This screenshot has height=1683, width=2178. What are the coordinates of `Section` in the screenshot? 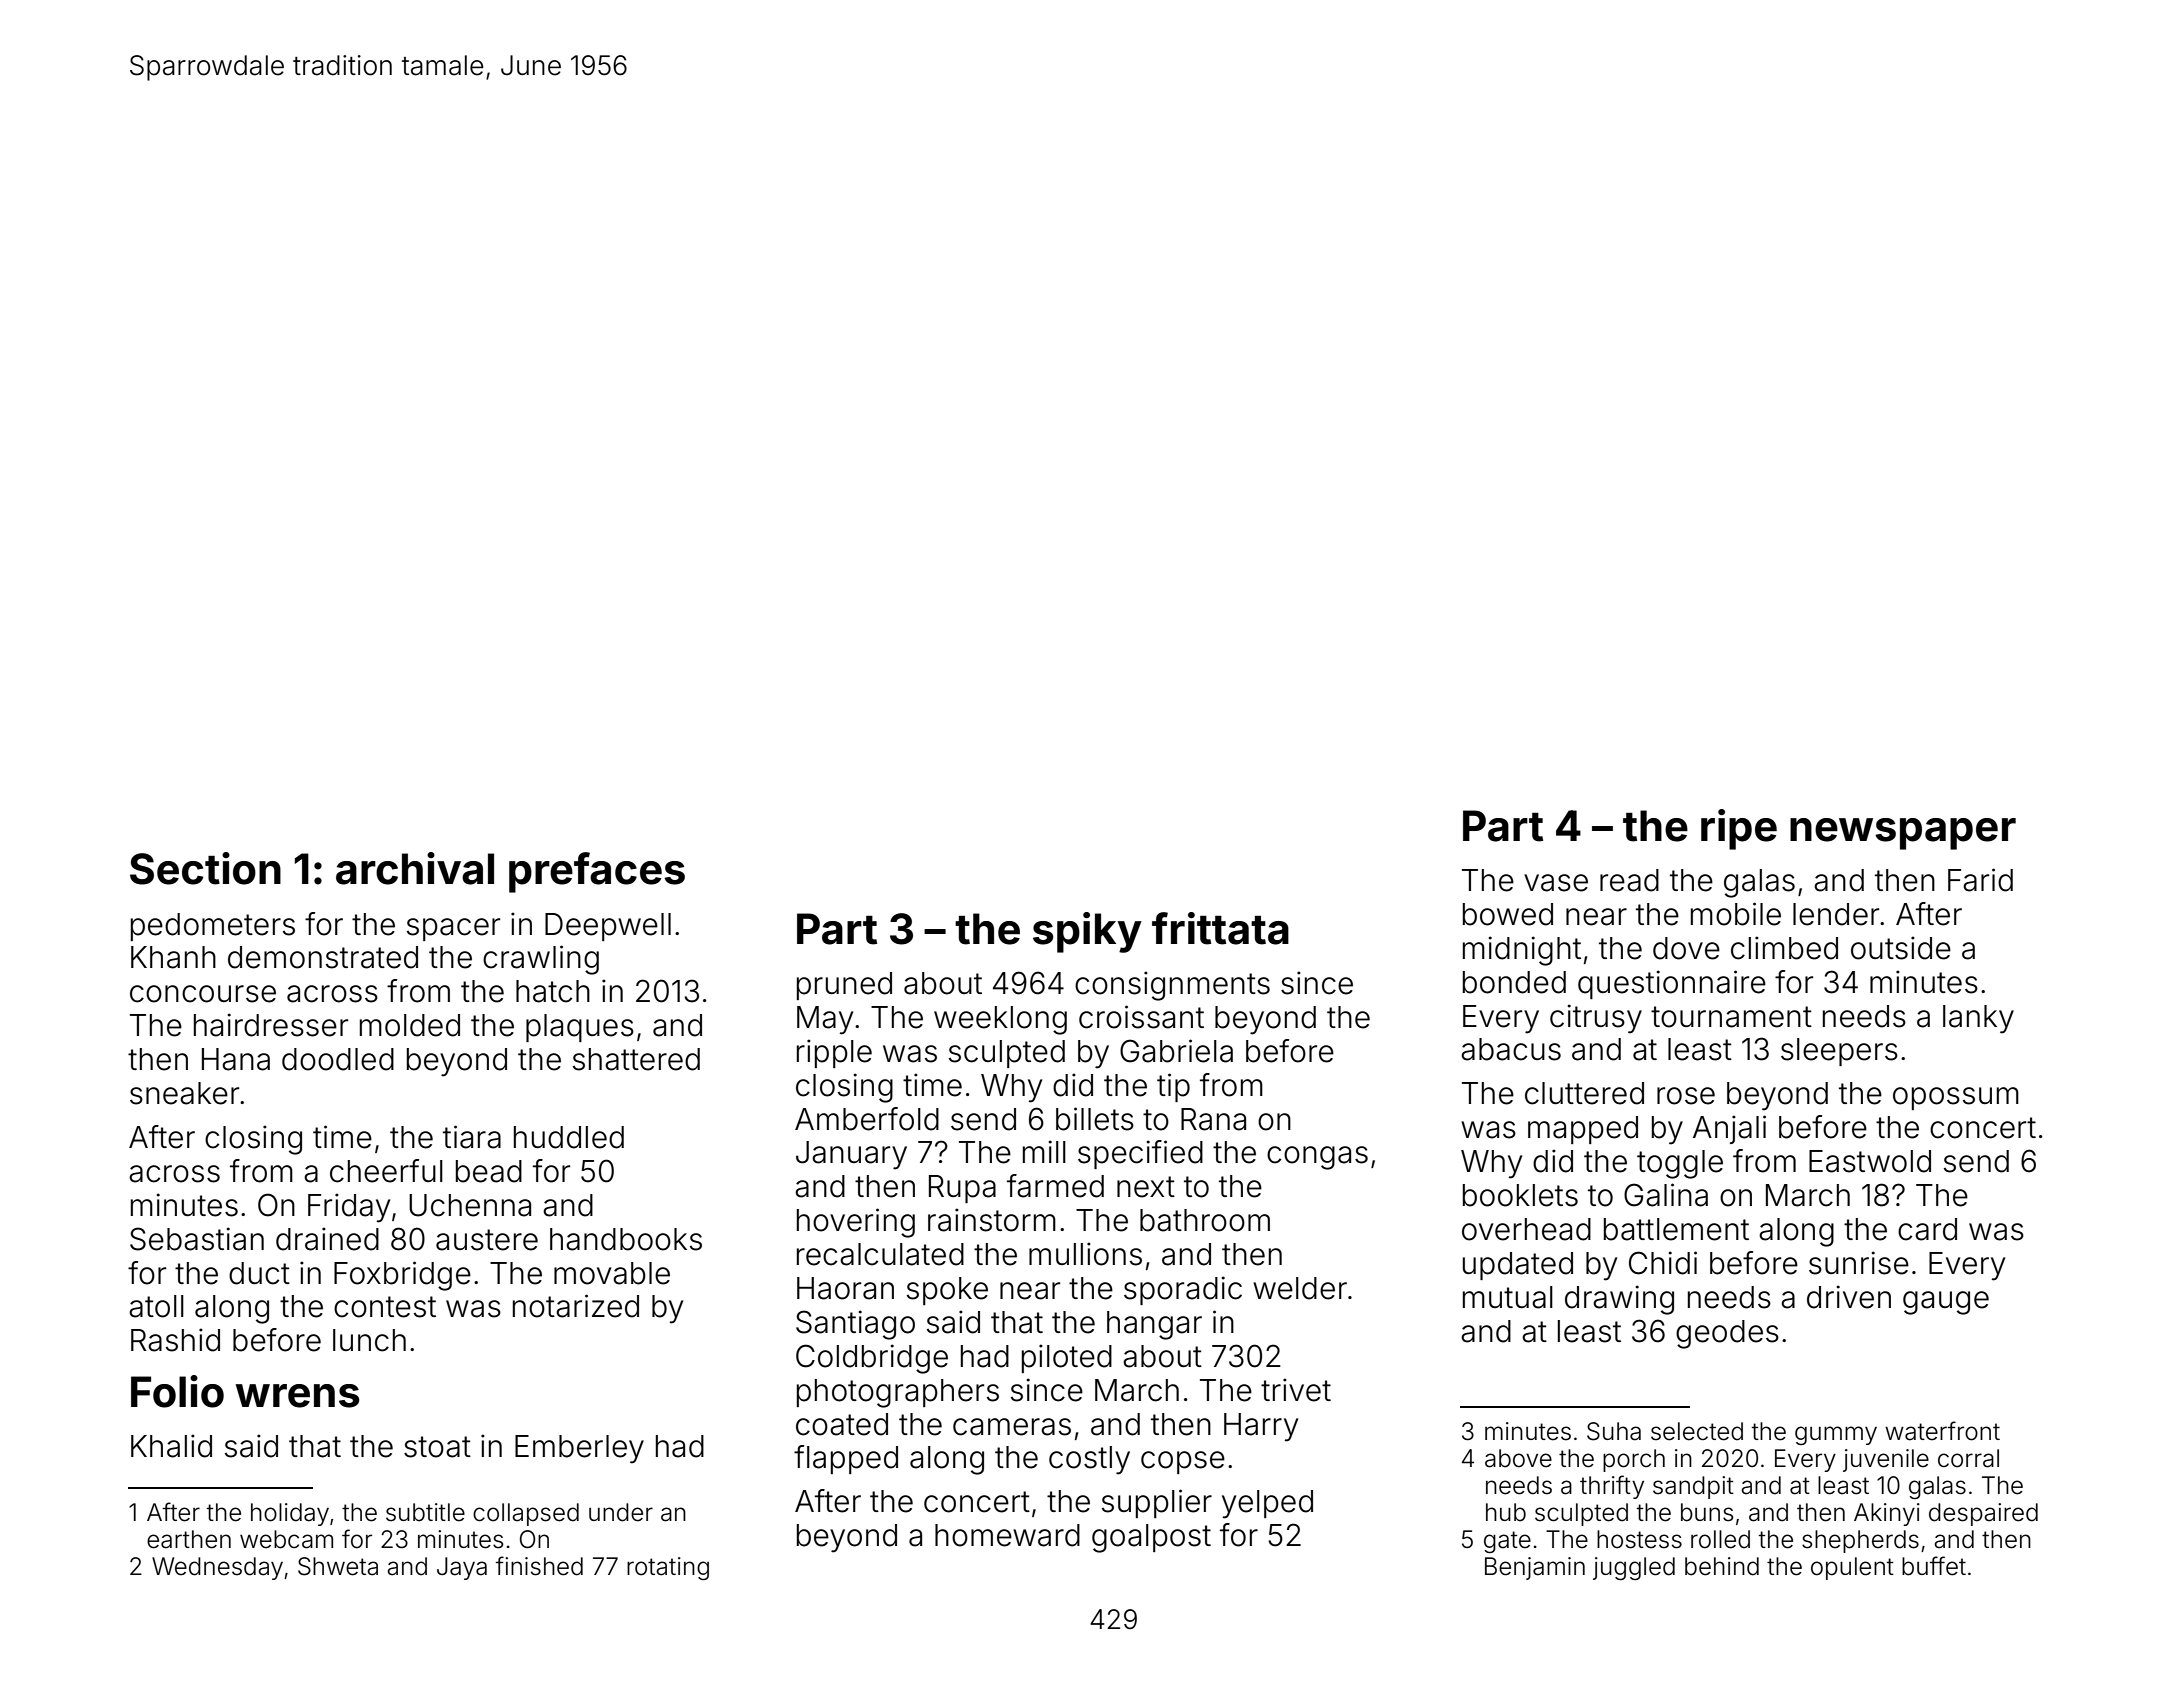 It's located at (205, 868).
